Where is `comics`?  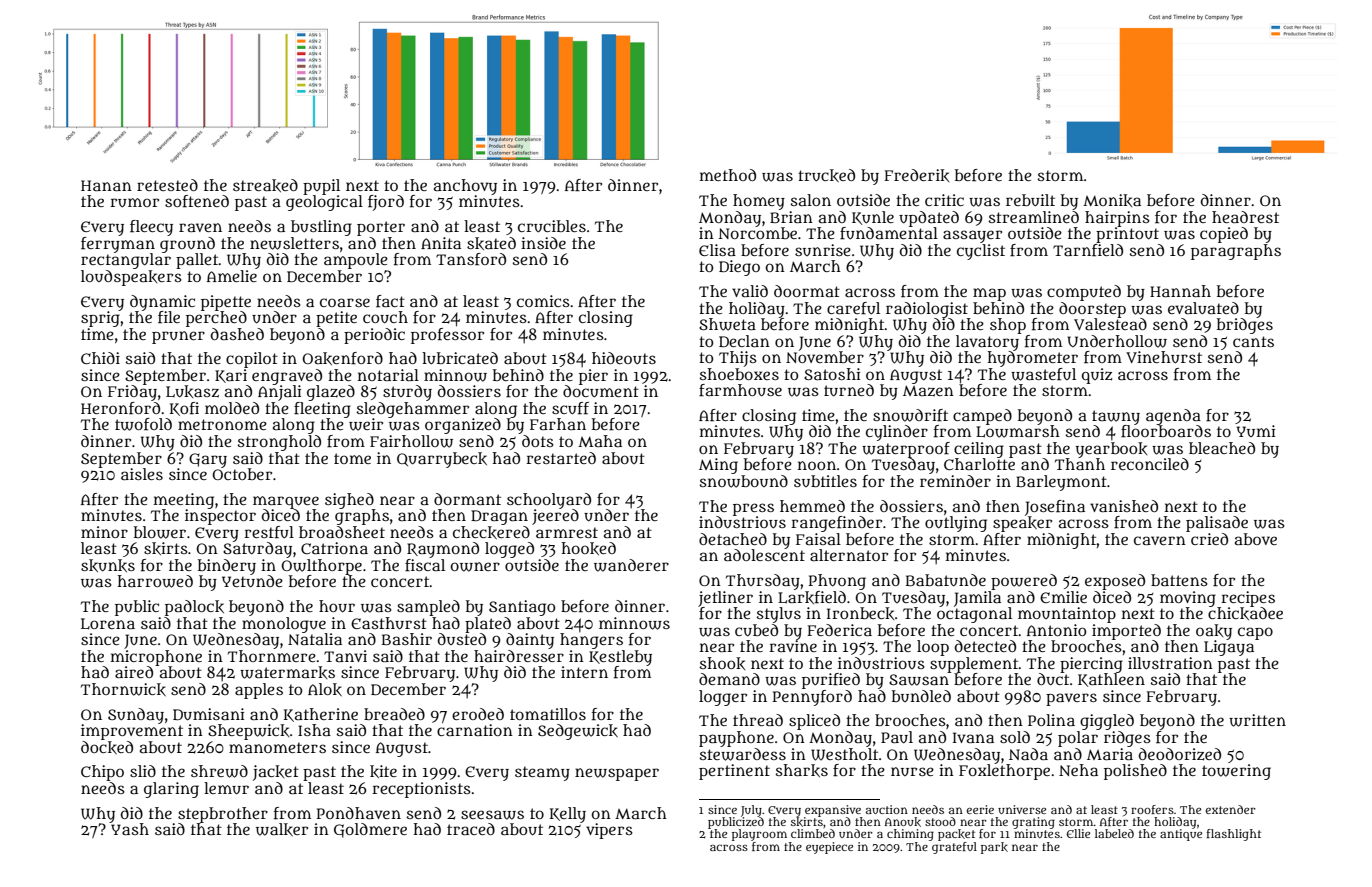
comics is located at coordinates (543, 301).
